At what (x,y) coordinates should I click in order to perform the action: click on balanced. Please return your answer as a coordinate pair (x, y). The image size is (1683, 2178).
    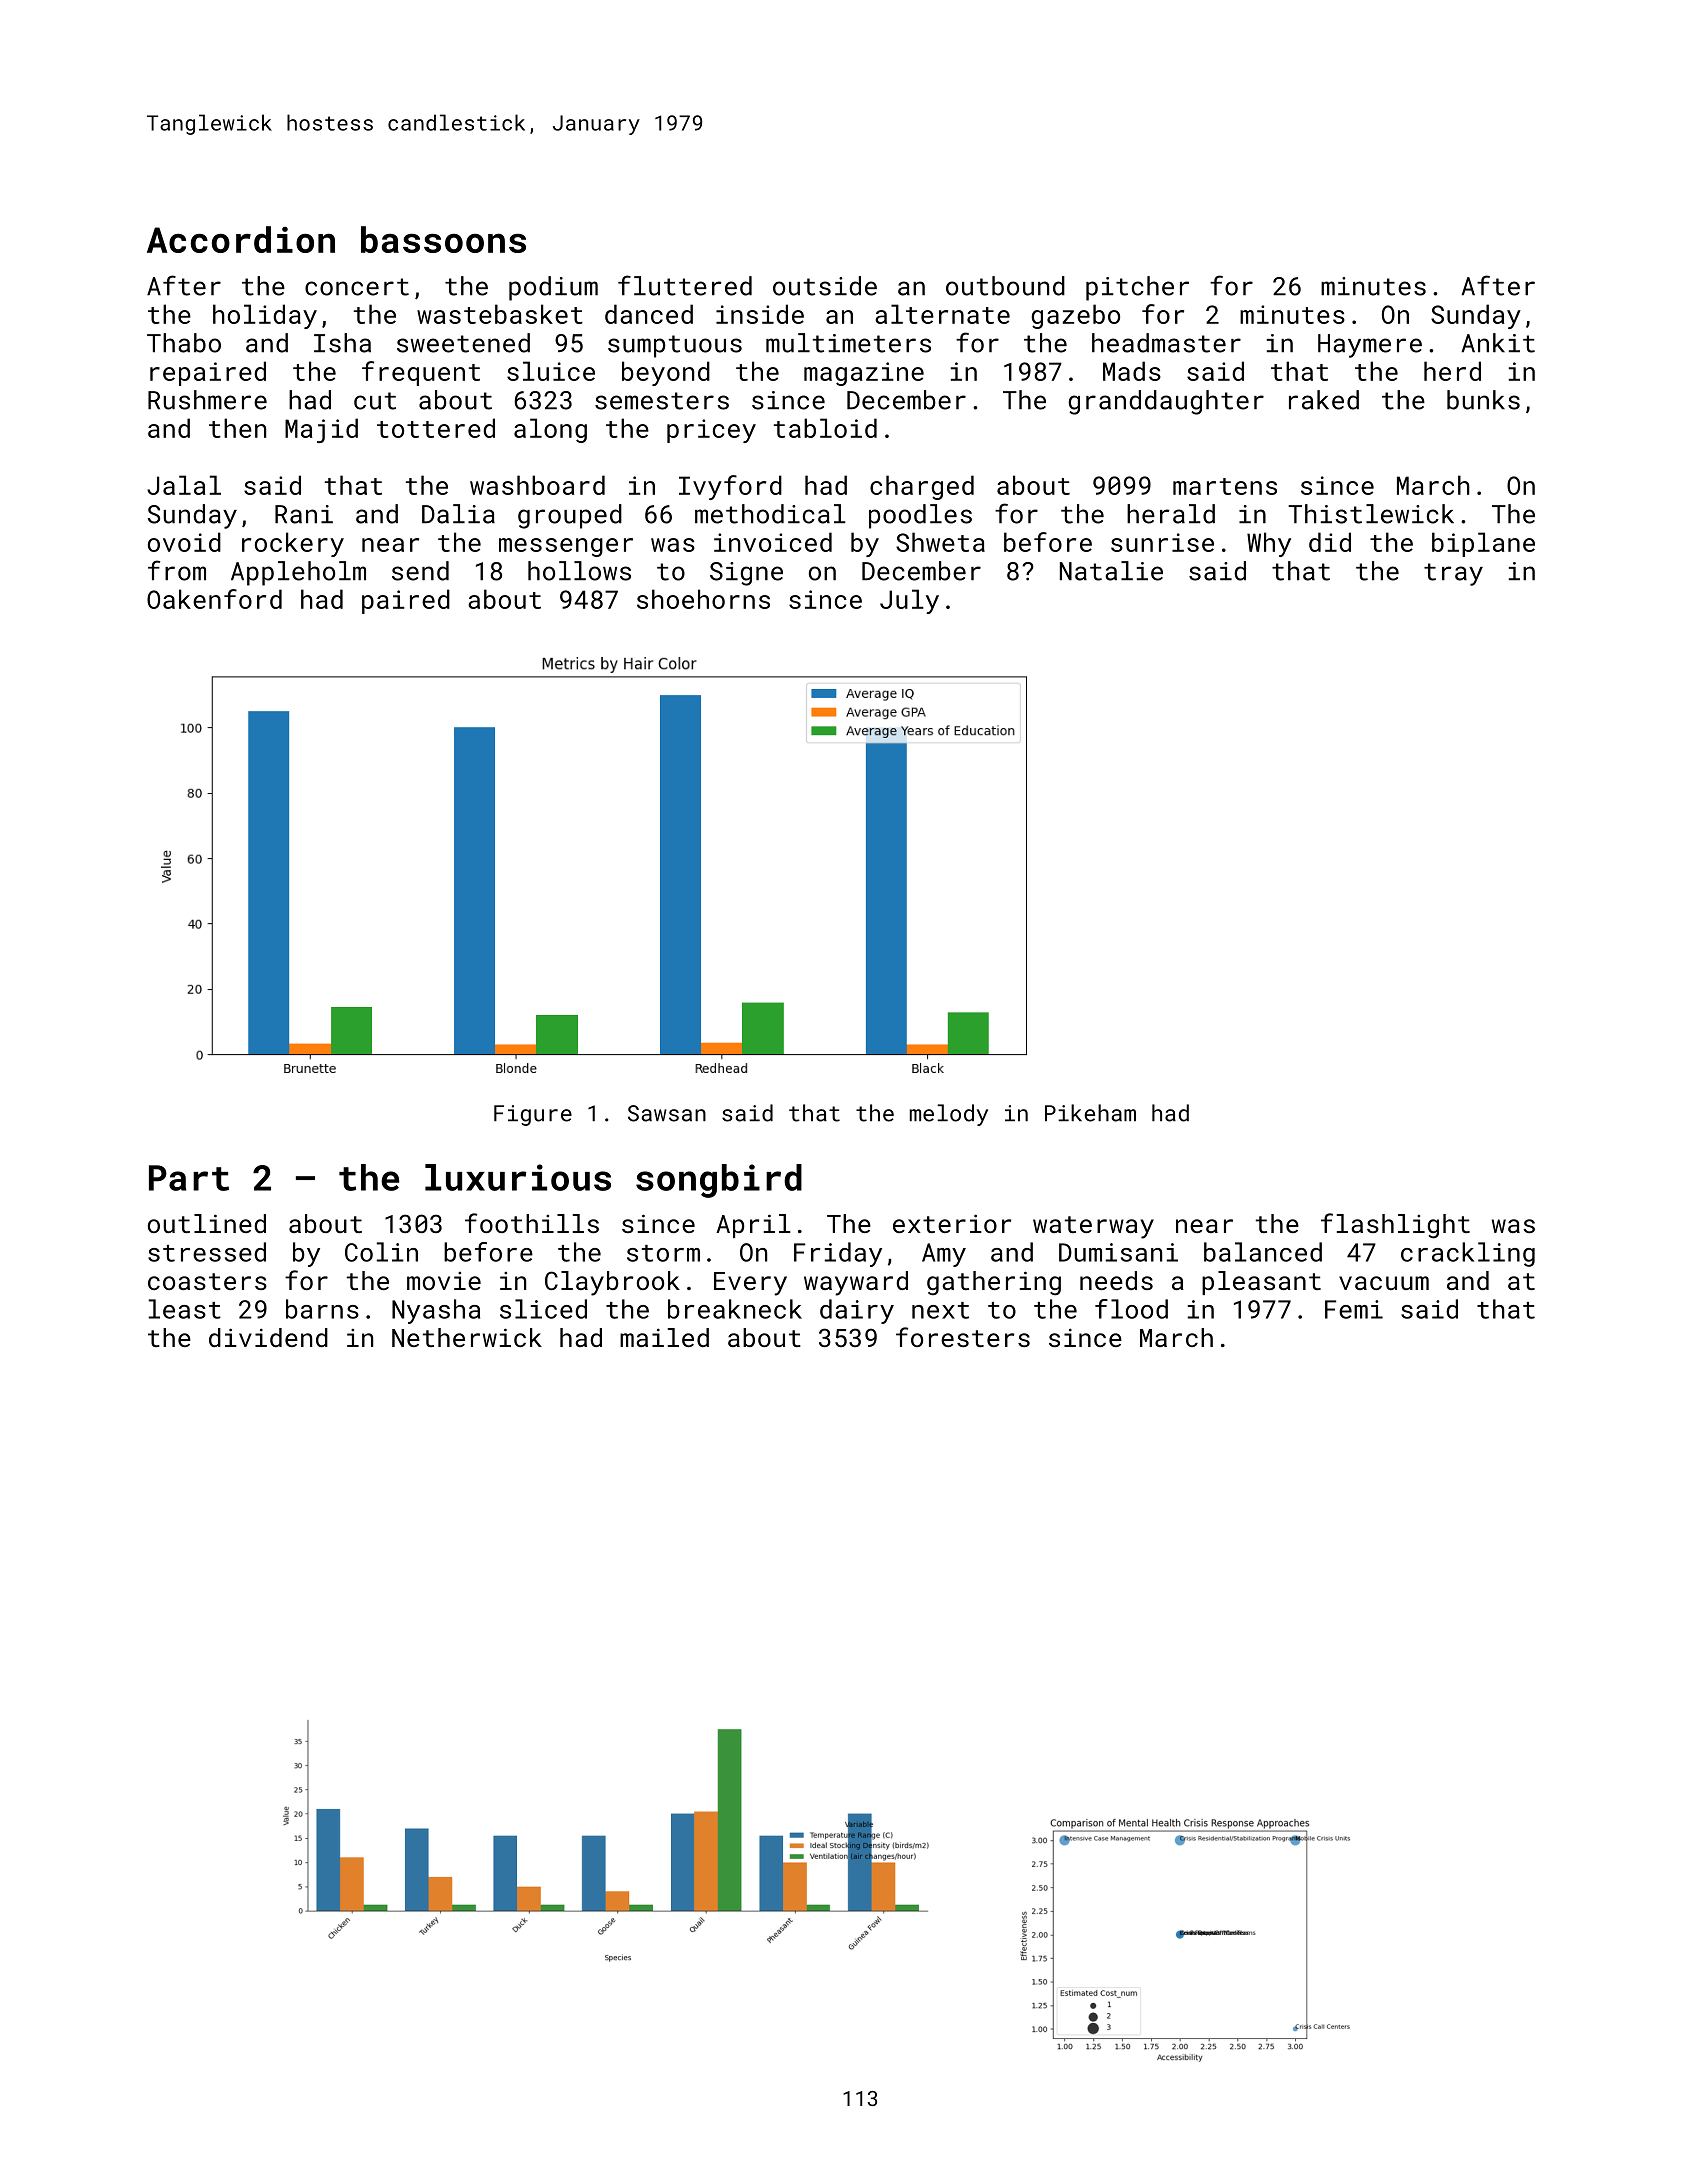
    Looking at the image, I should click on (1263, 1252).
